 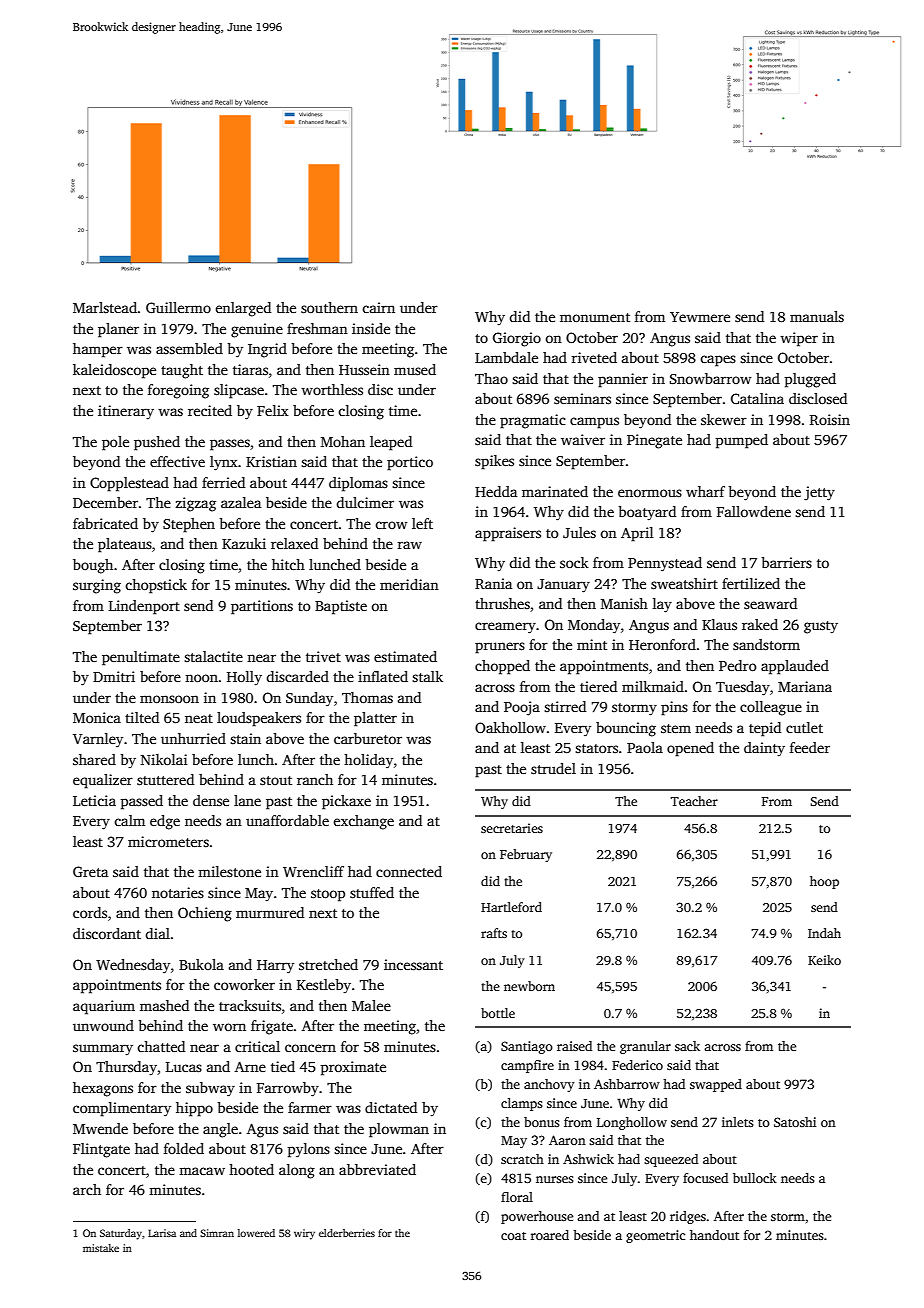 What do you see at coordinates (256, 1233) in the screenshot?
I see `lowered` at bounding box center [256, 1233].
